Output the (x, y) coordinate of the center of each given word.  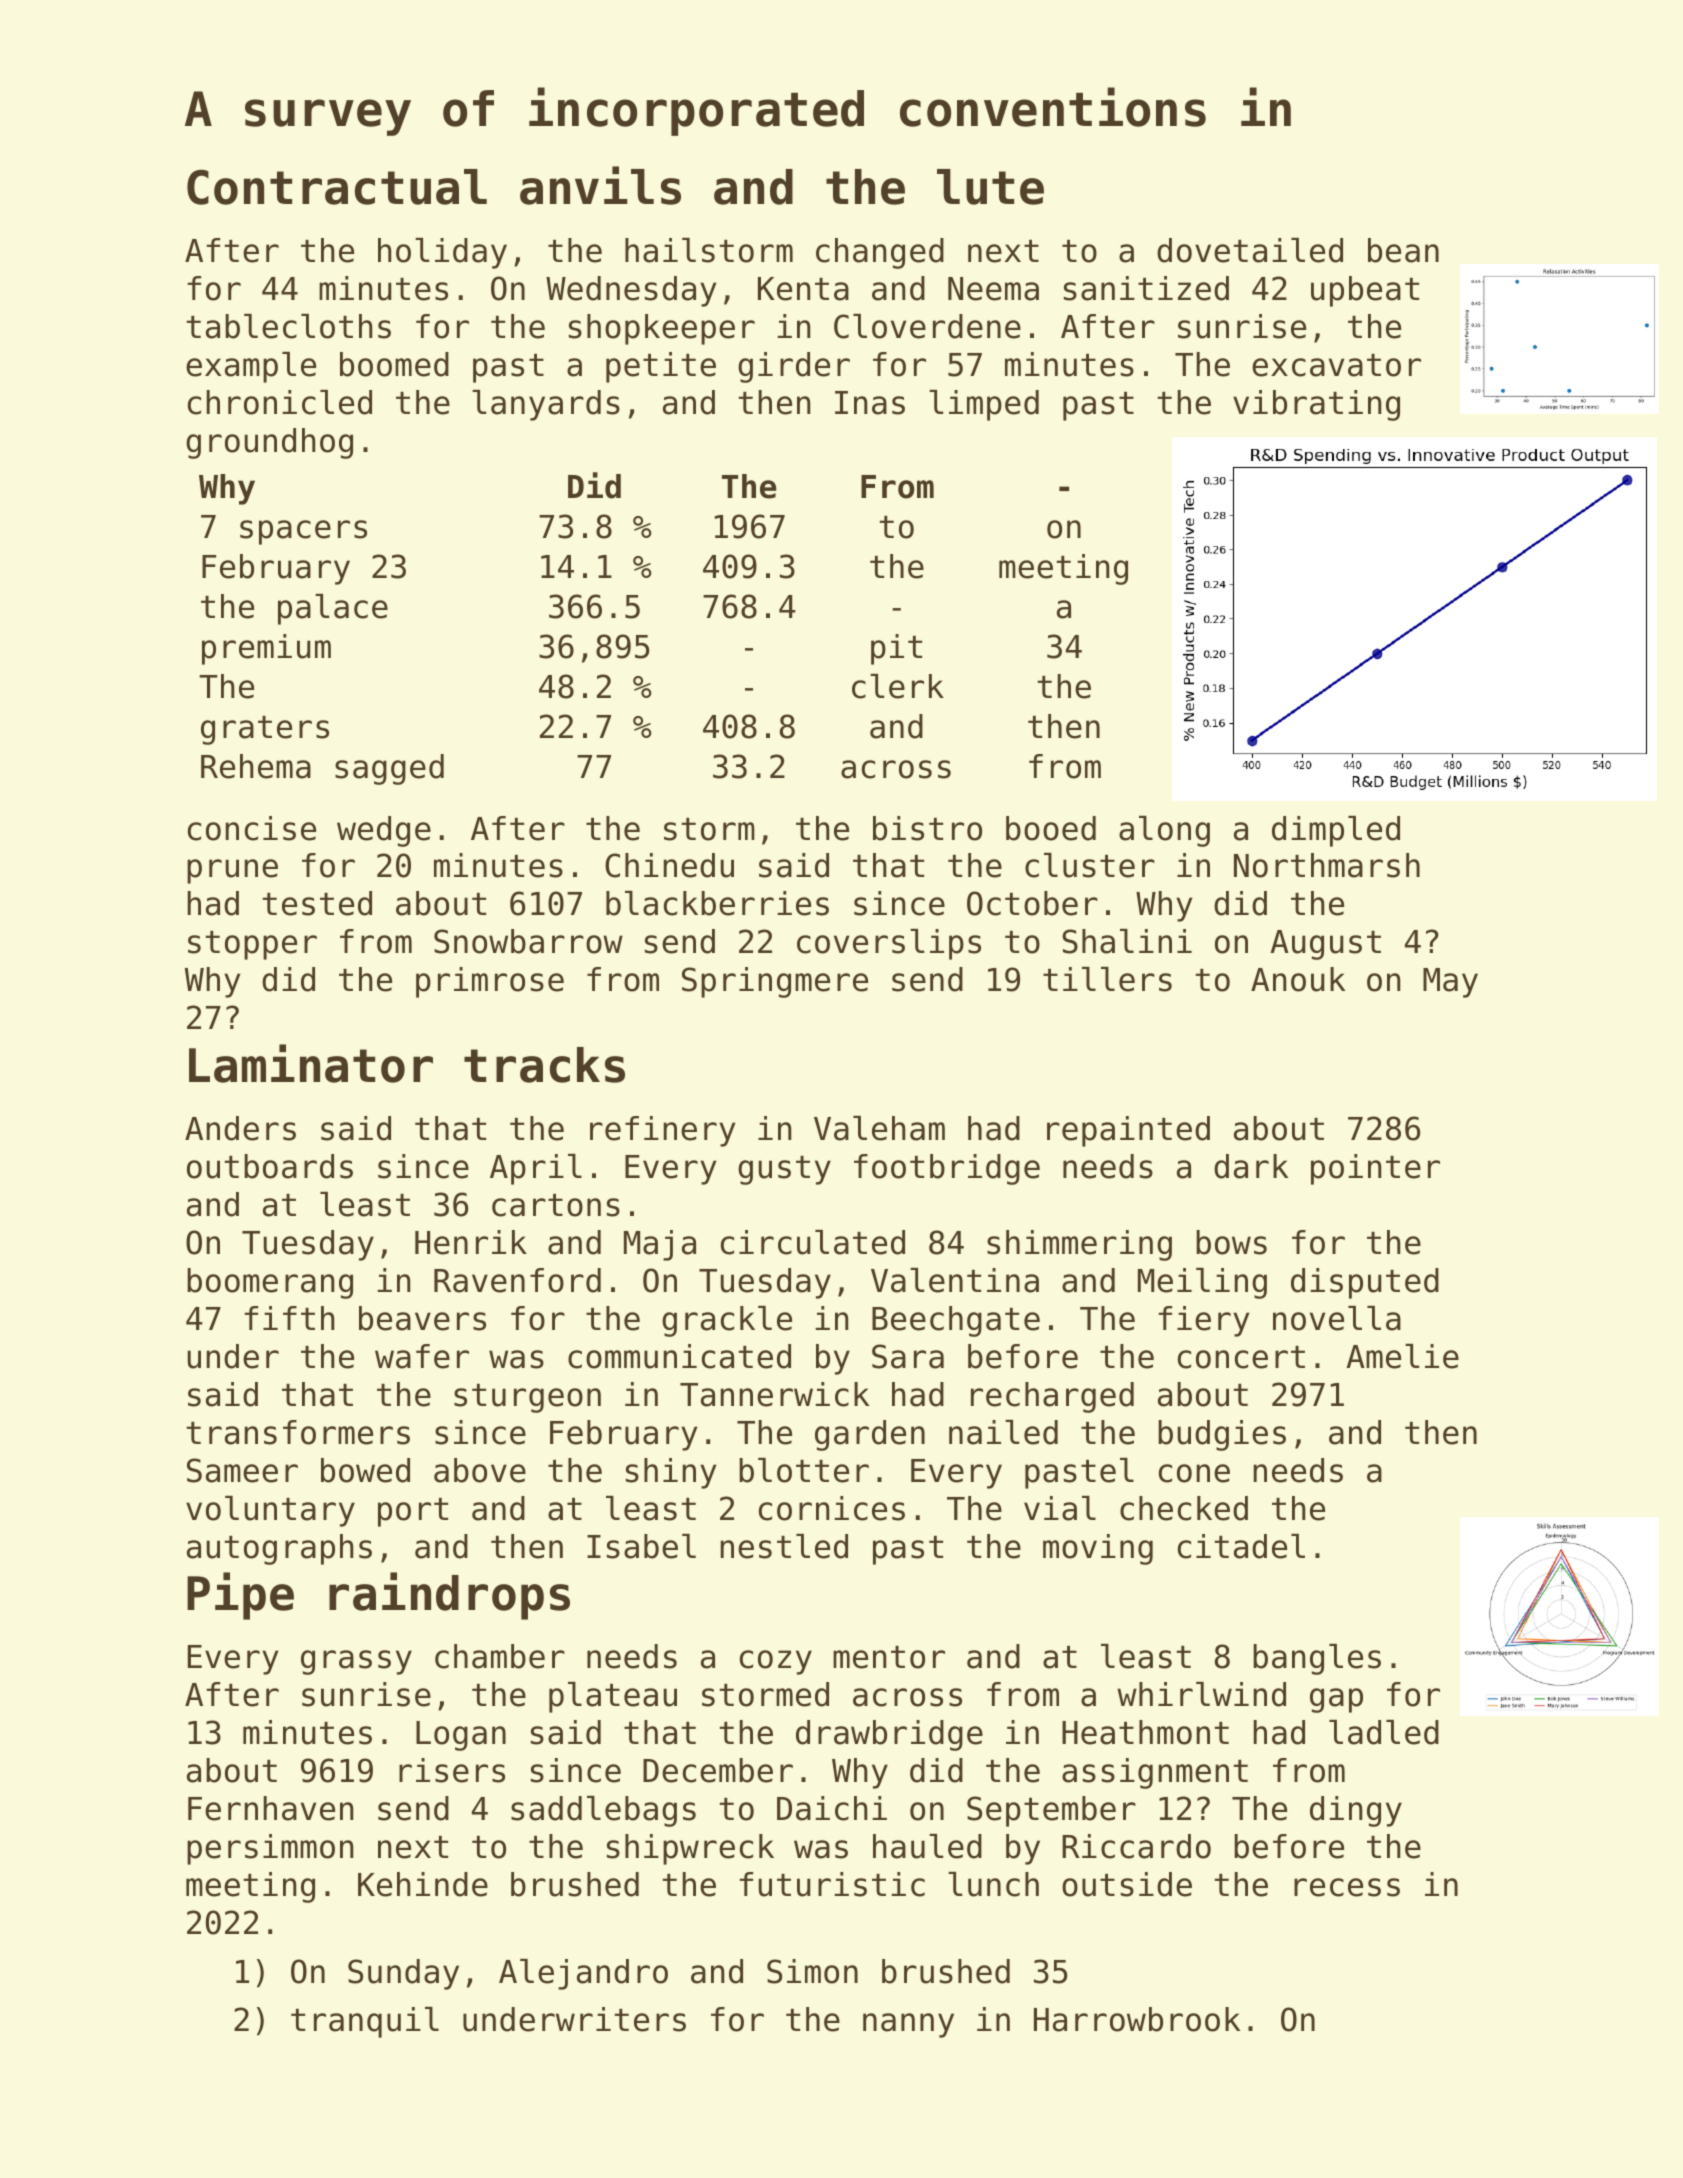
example (251, 367)
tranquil (365, 2022)
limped (984, 405)
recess (1347, 1887)
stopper (252, 945)
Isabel (641, 1546)
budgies (1222, 1435)
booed (1051, 828)
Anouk (1298, 979)
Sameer (242, 1470)
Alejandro (583, 1974)
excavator (1336, 365)
